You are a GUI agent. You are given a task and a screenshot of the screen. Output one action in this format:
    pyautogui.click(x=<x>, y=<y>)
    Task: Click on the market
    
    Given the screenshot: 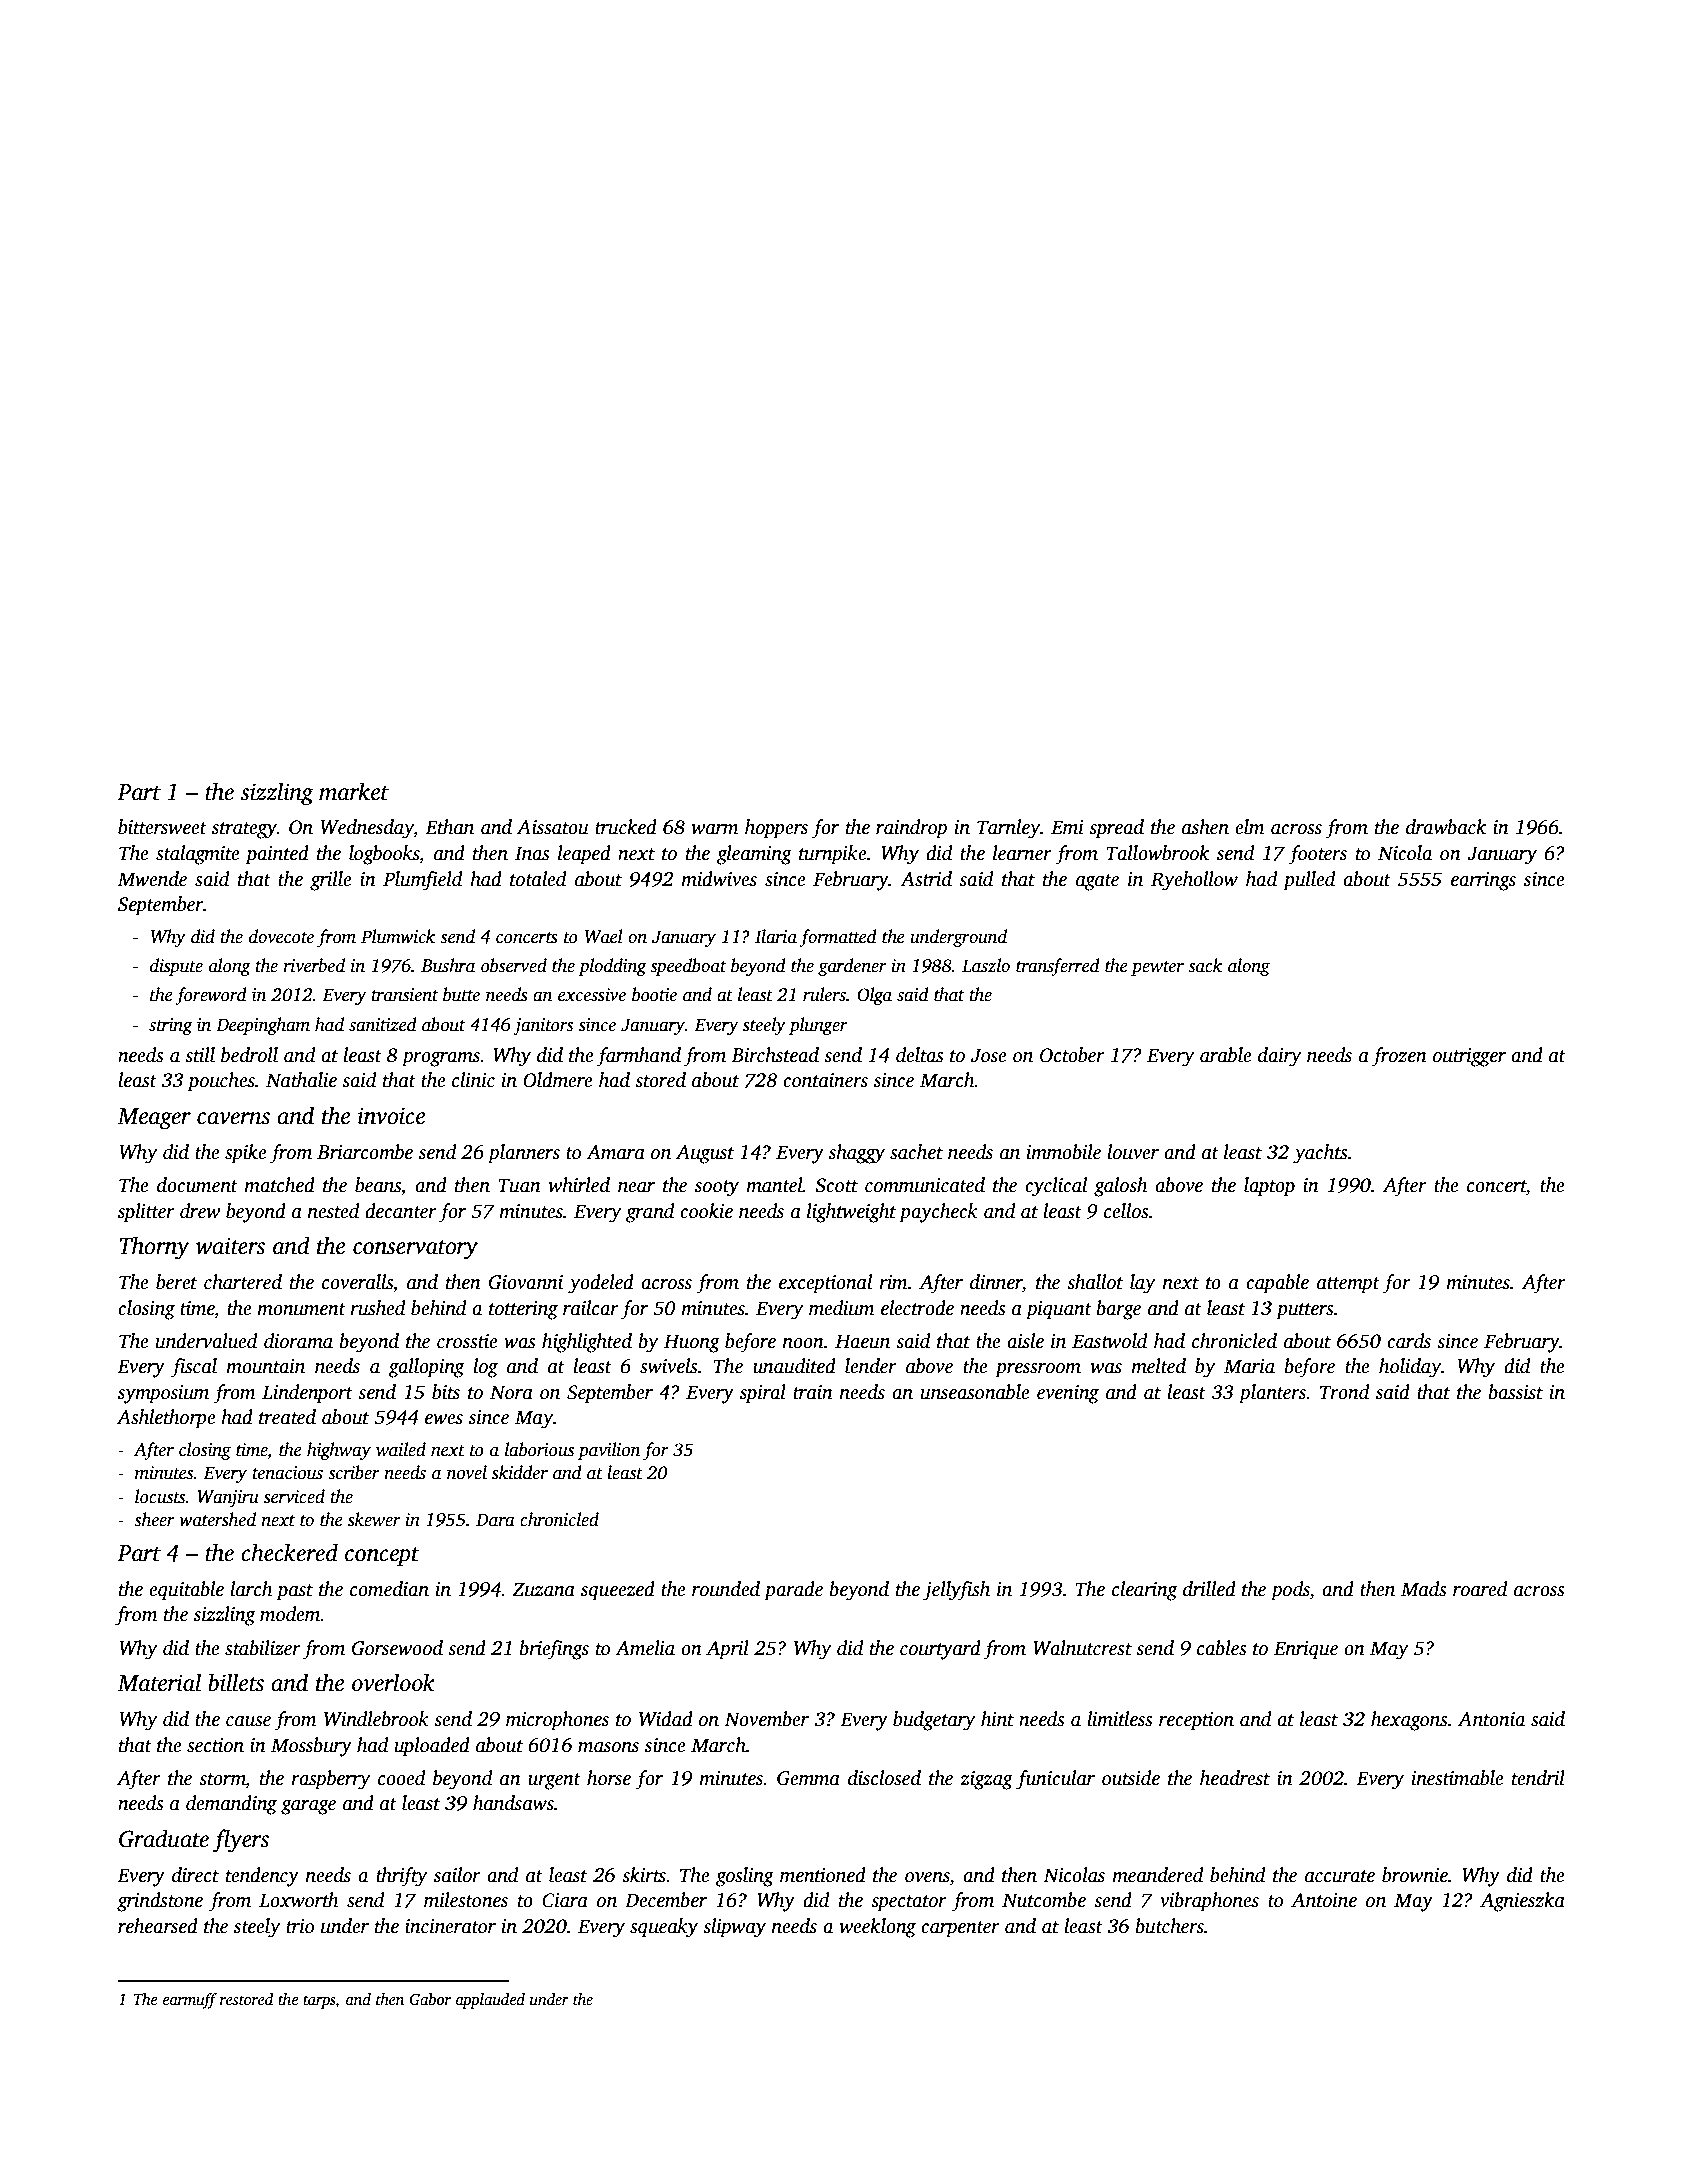 What is the action you would take?
    pyautogui.click(x=354, y=791)
